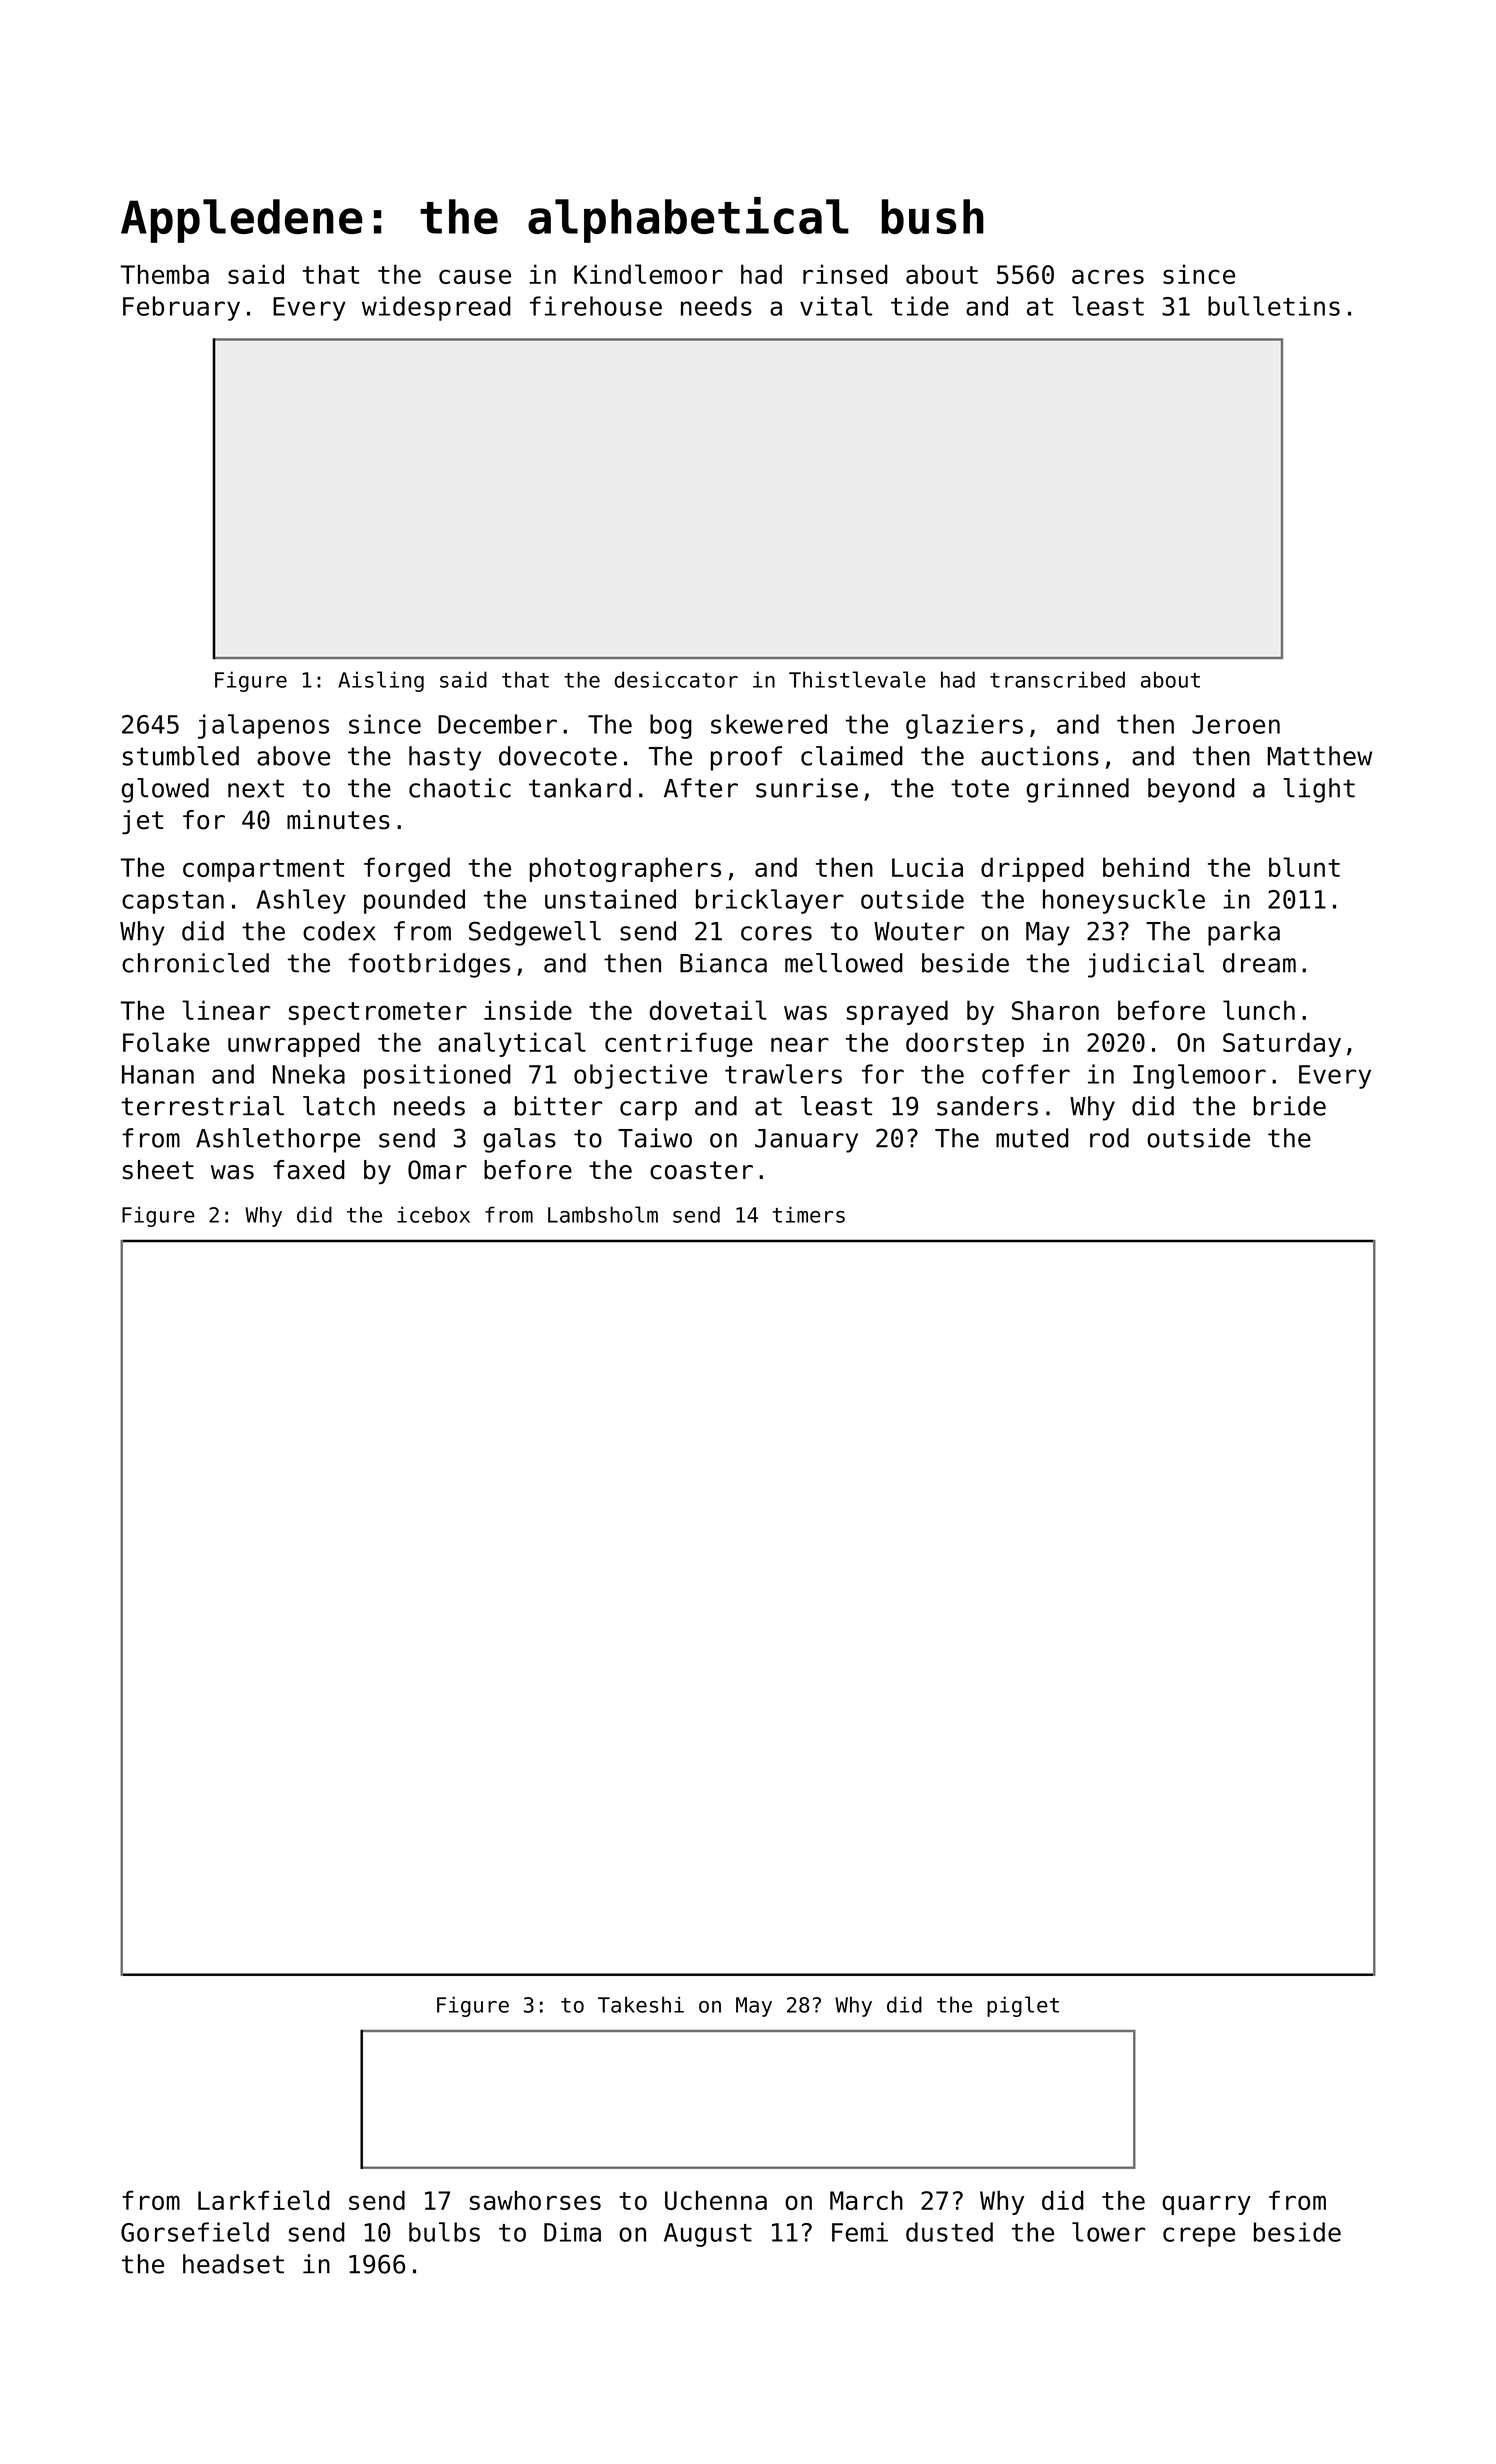 The height and width of the document is (2464, 1496). I want to click on chronicled, so click(195, 963).
